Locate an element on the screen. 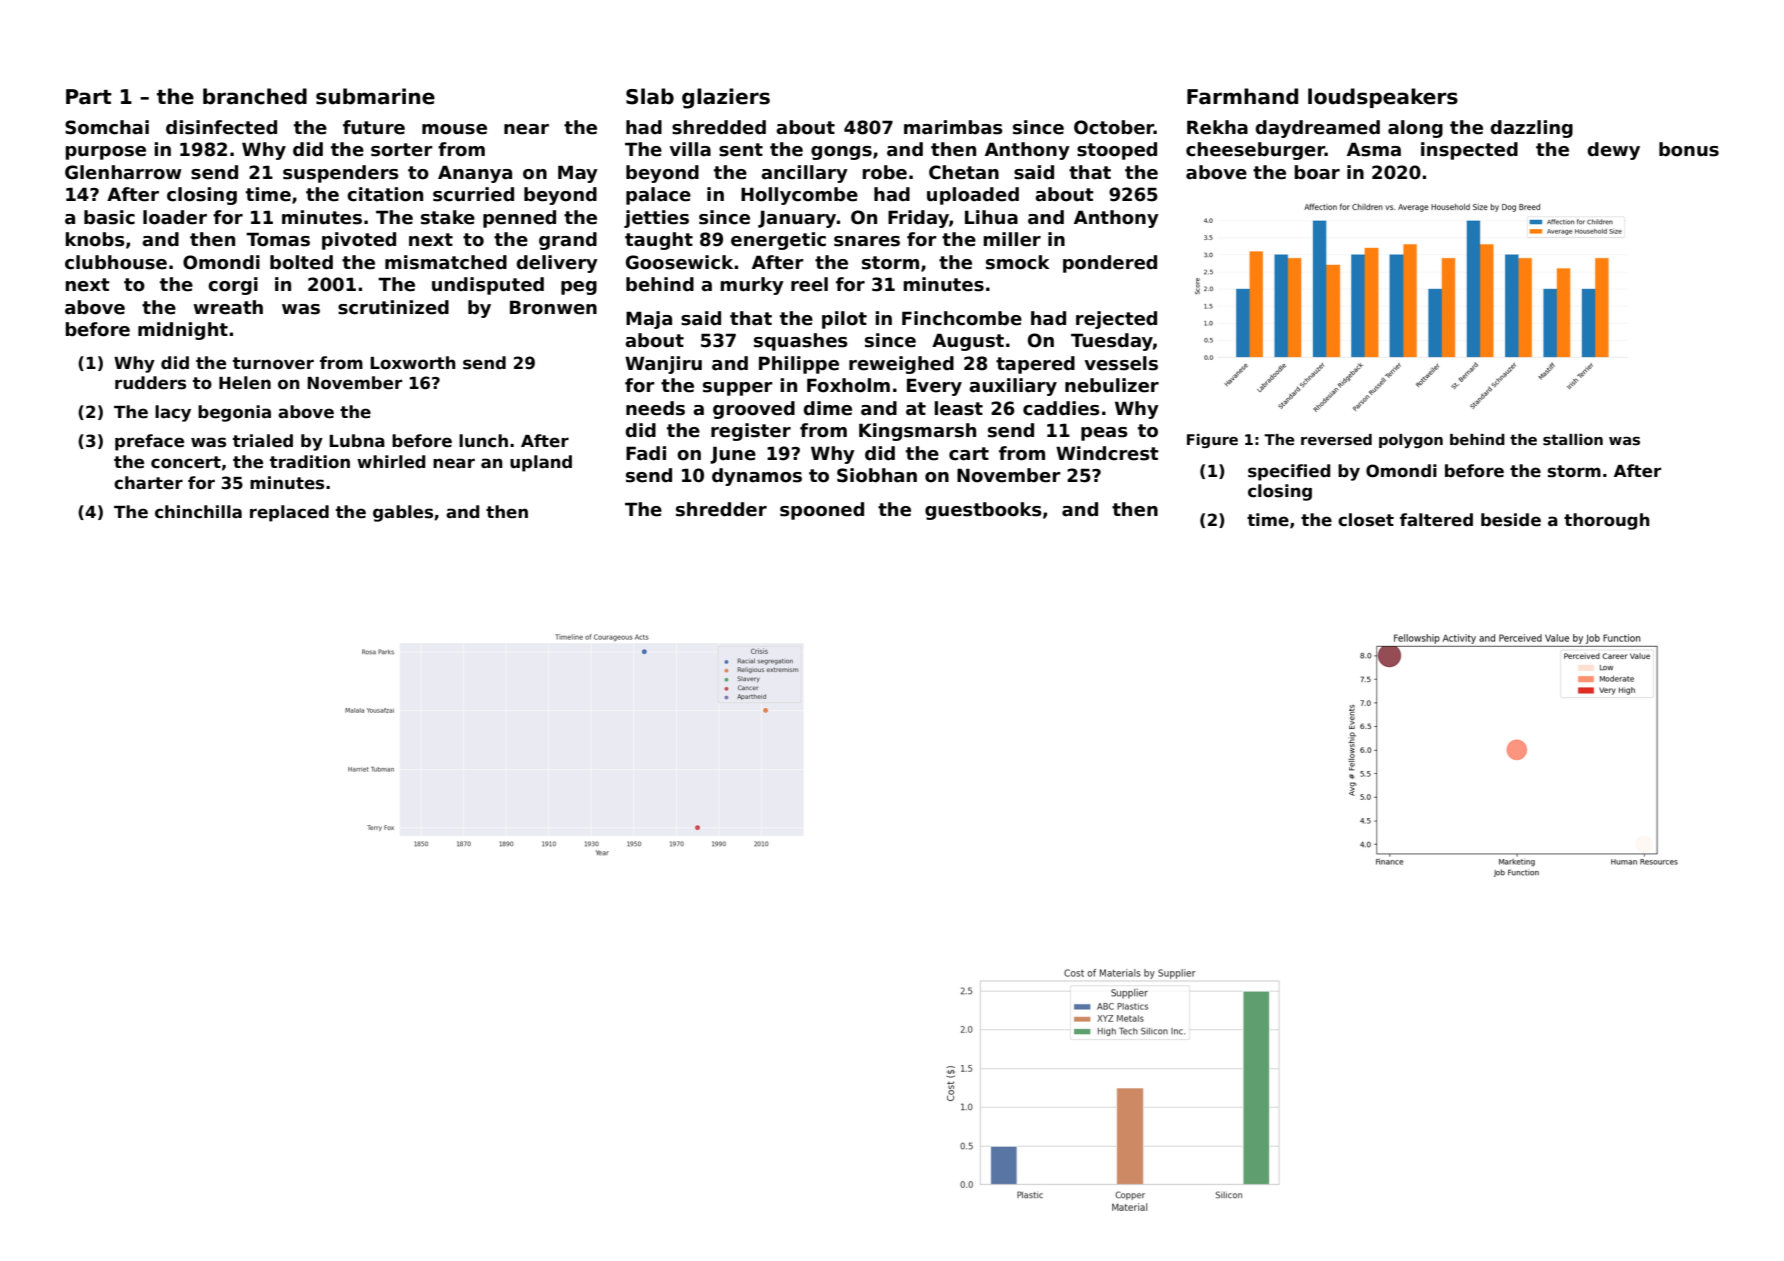 This screenshot has height=1261, width=1784. Farmhand is located at coordinates (1242, 96).
